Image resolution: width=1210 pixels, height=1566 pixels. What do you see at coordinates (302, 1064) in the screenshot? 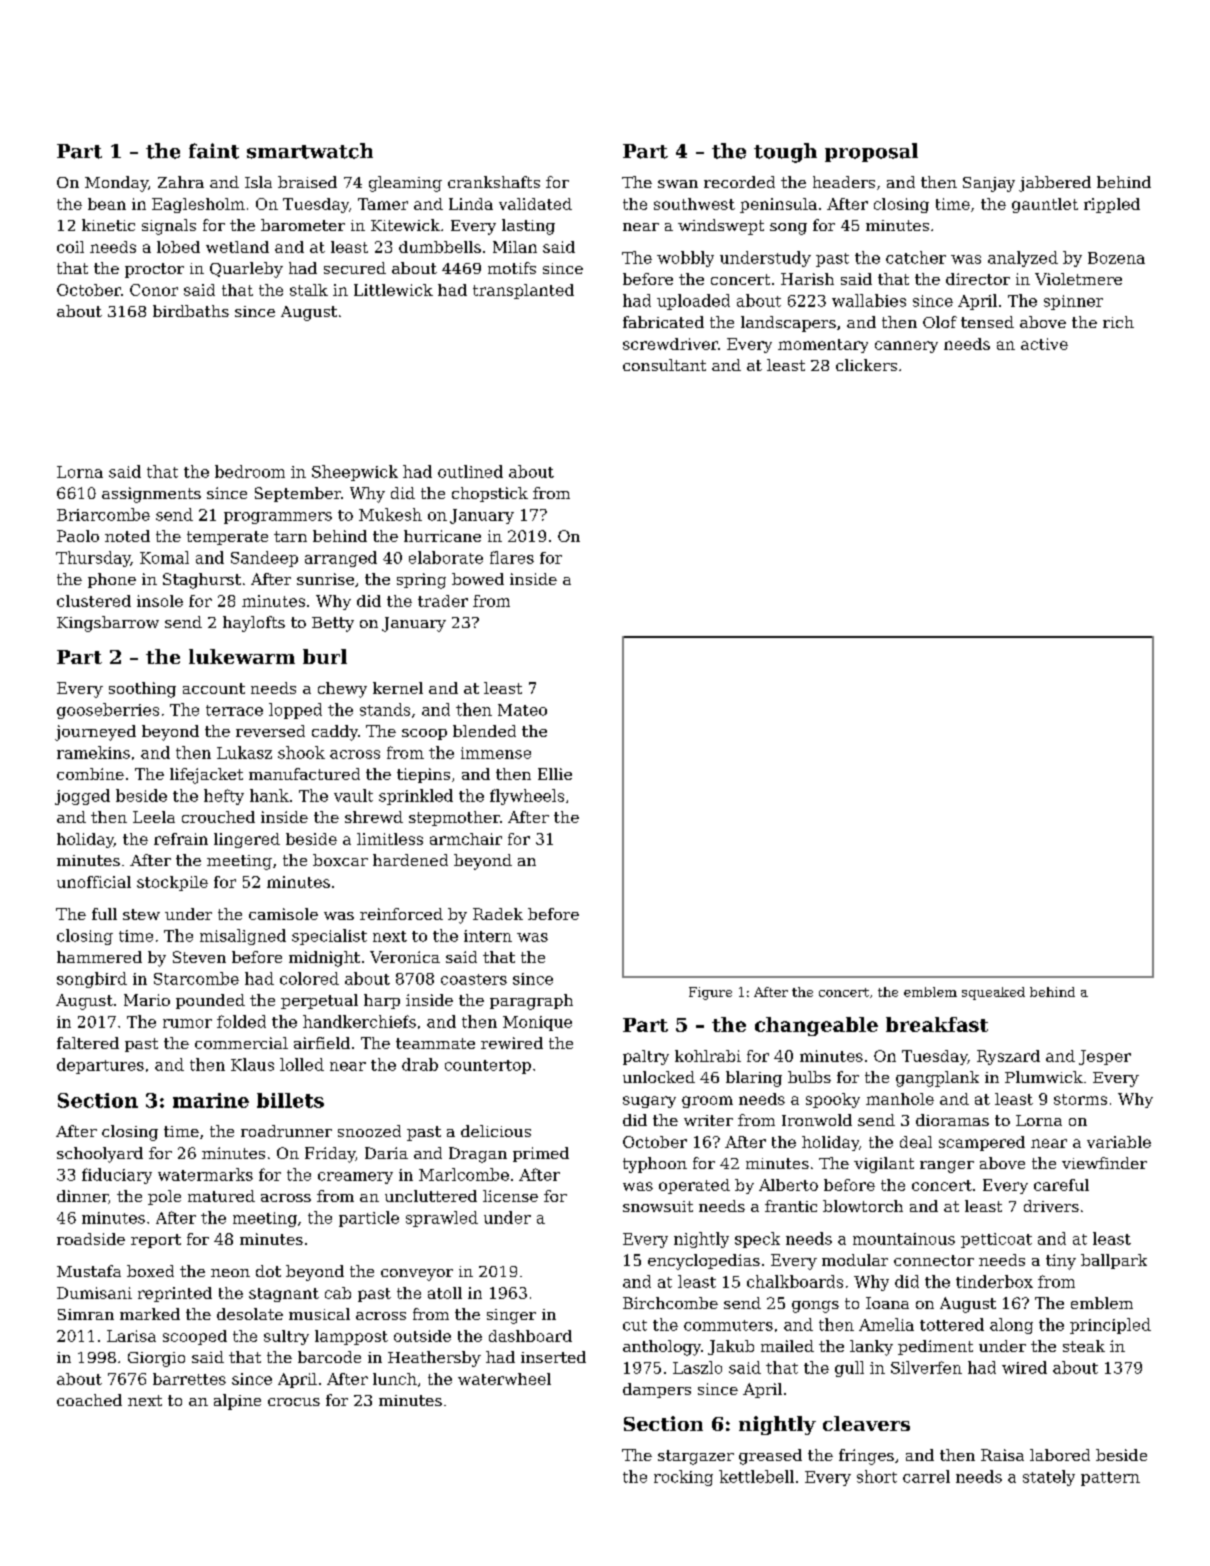
I see `lolled` at bounding box center [302, 1064].
